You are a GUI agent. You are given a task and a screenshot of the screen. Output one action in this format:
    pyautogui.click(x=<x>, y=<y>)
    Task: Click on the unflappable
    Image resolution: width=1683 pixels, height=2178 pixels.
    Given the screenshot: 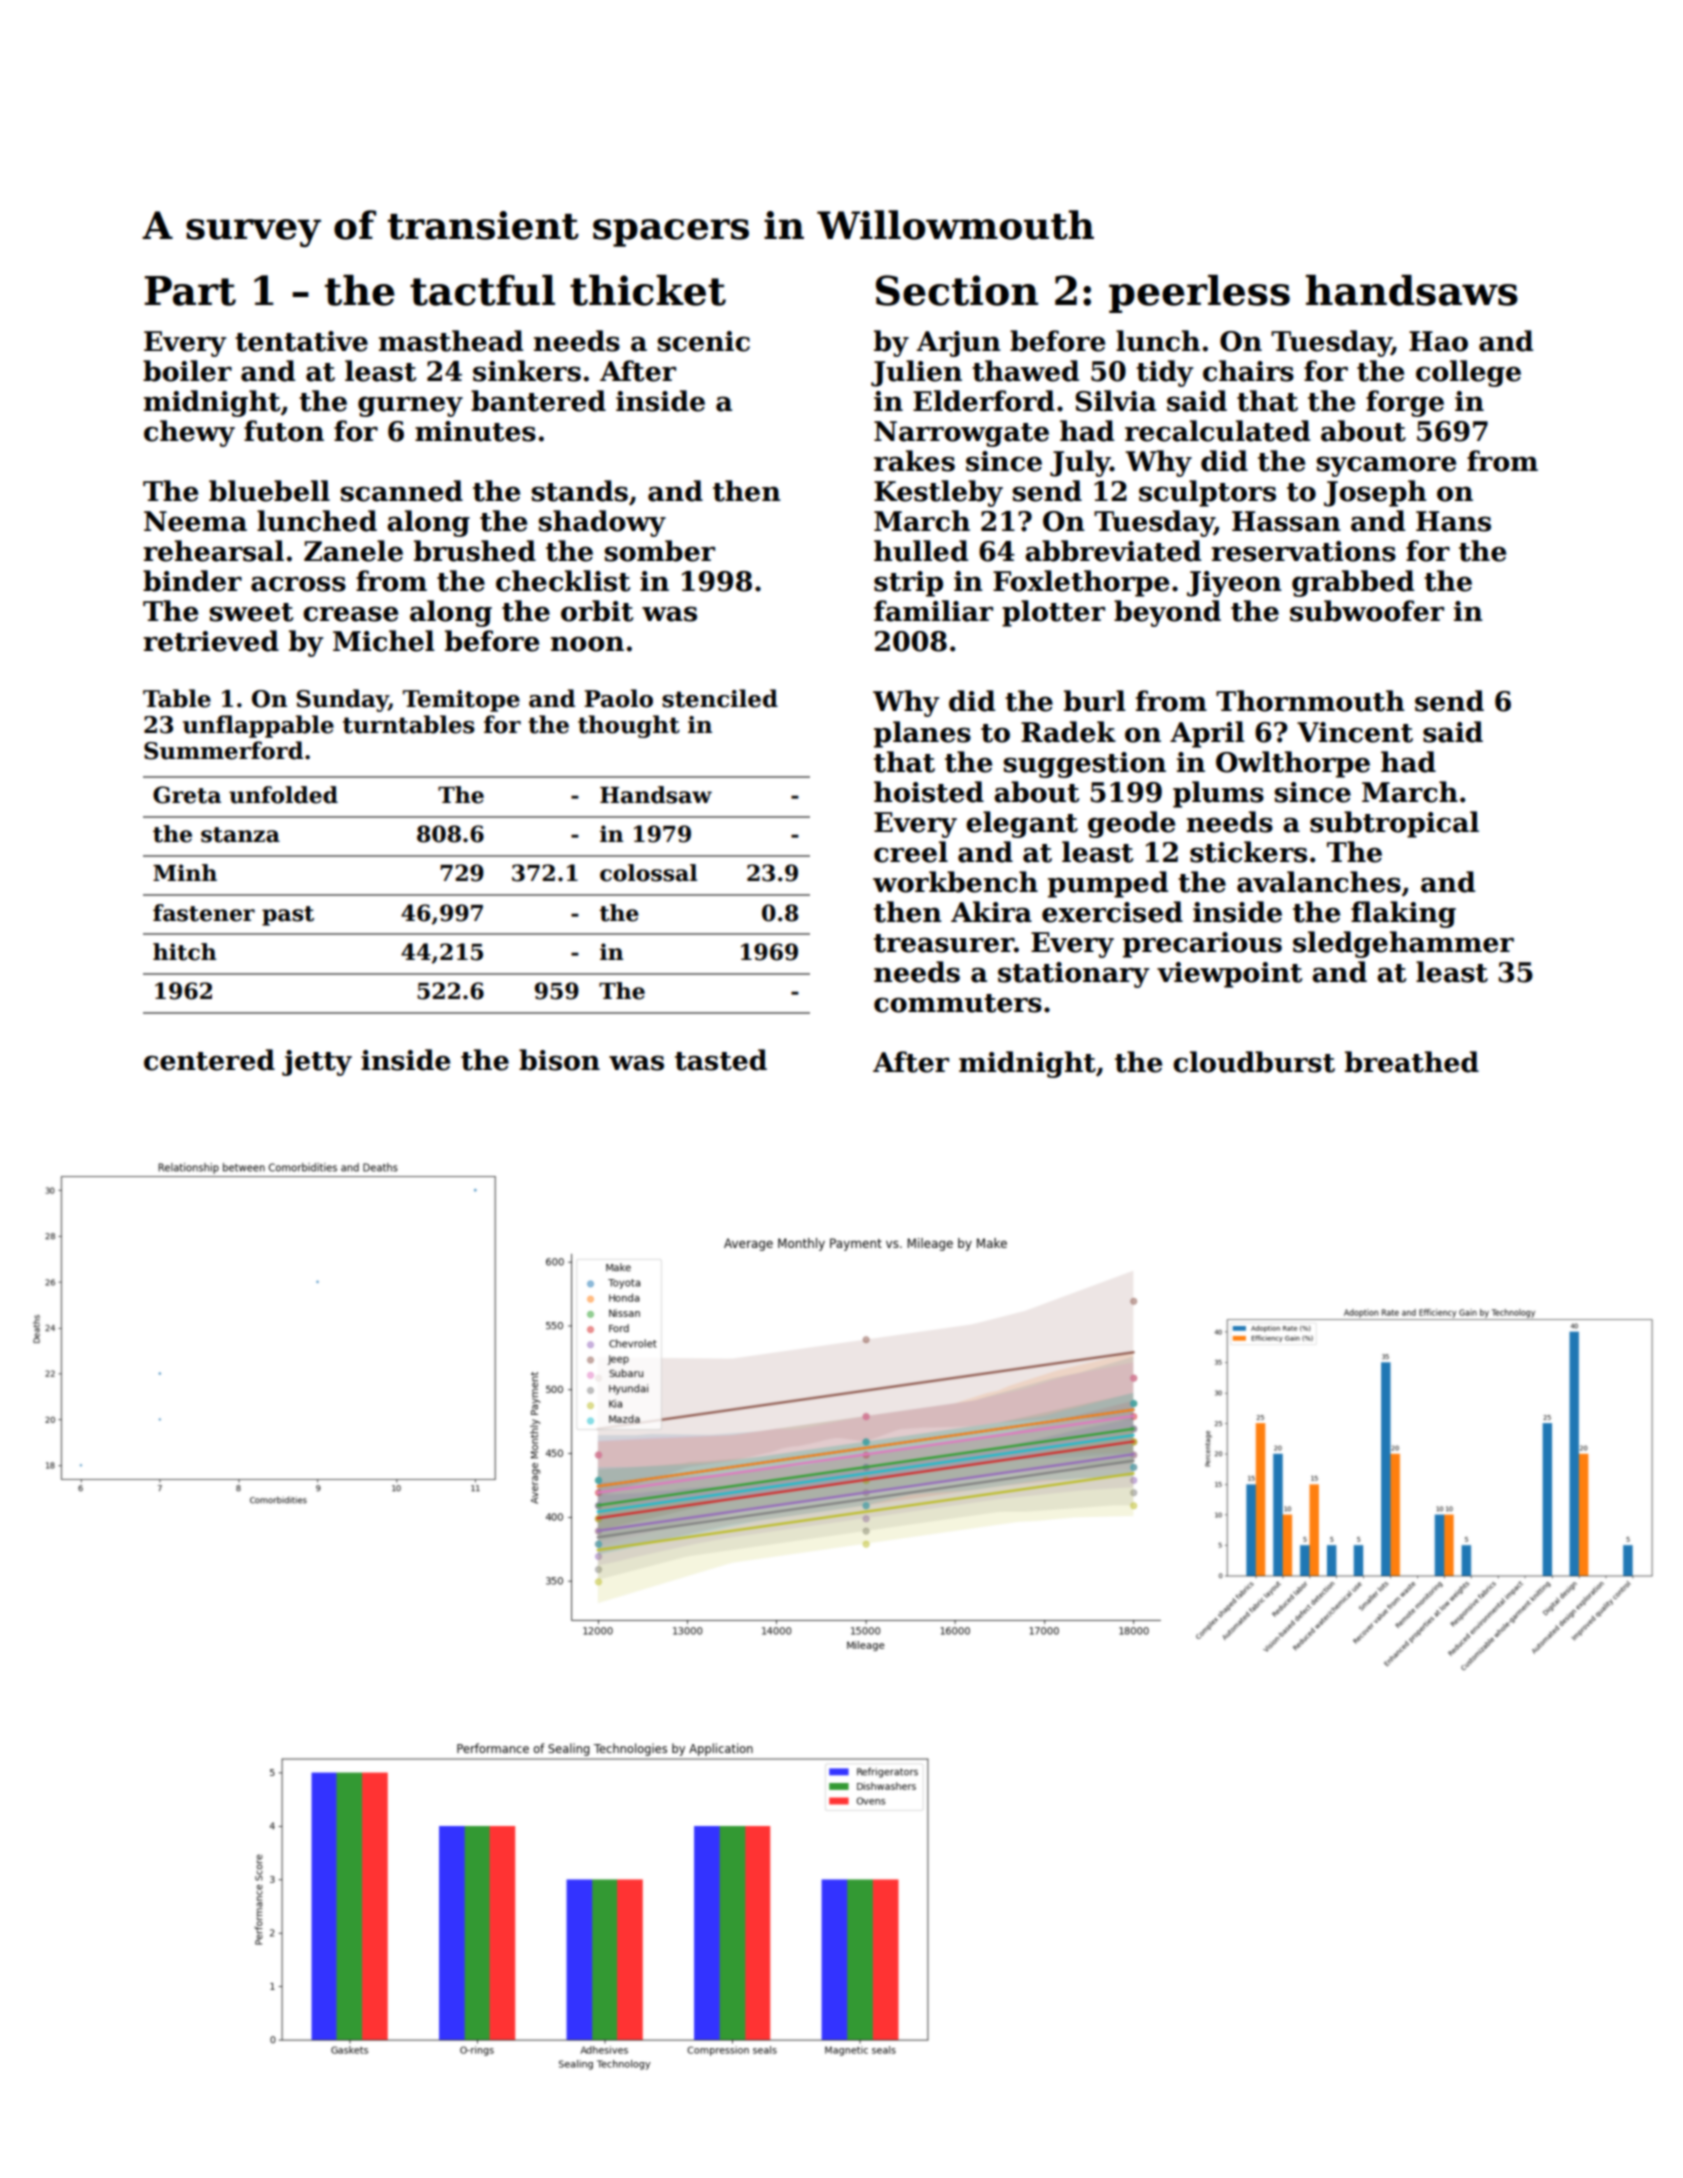 What is the action you would take?
    pyautogui.click(x=258, y=726)
